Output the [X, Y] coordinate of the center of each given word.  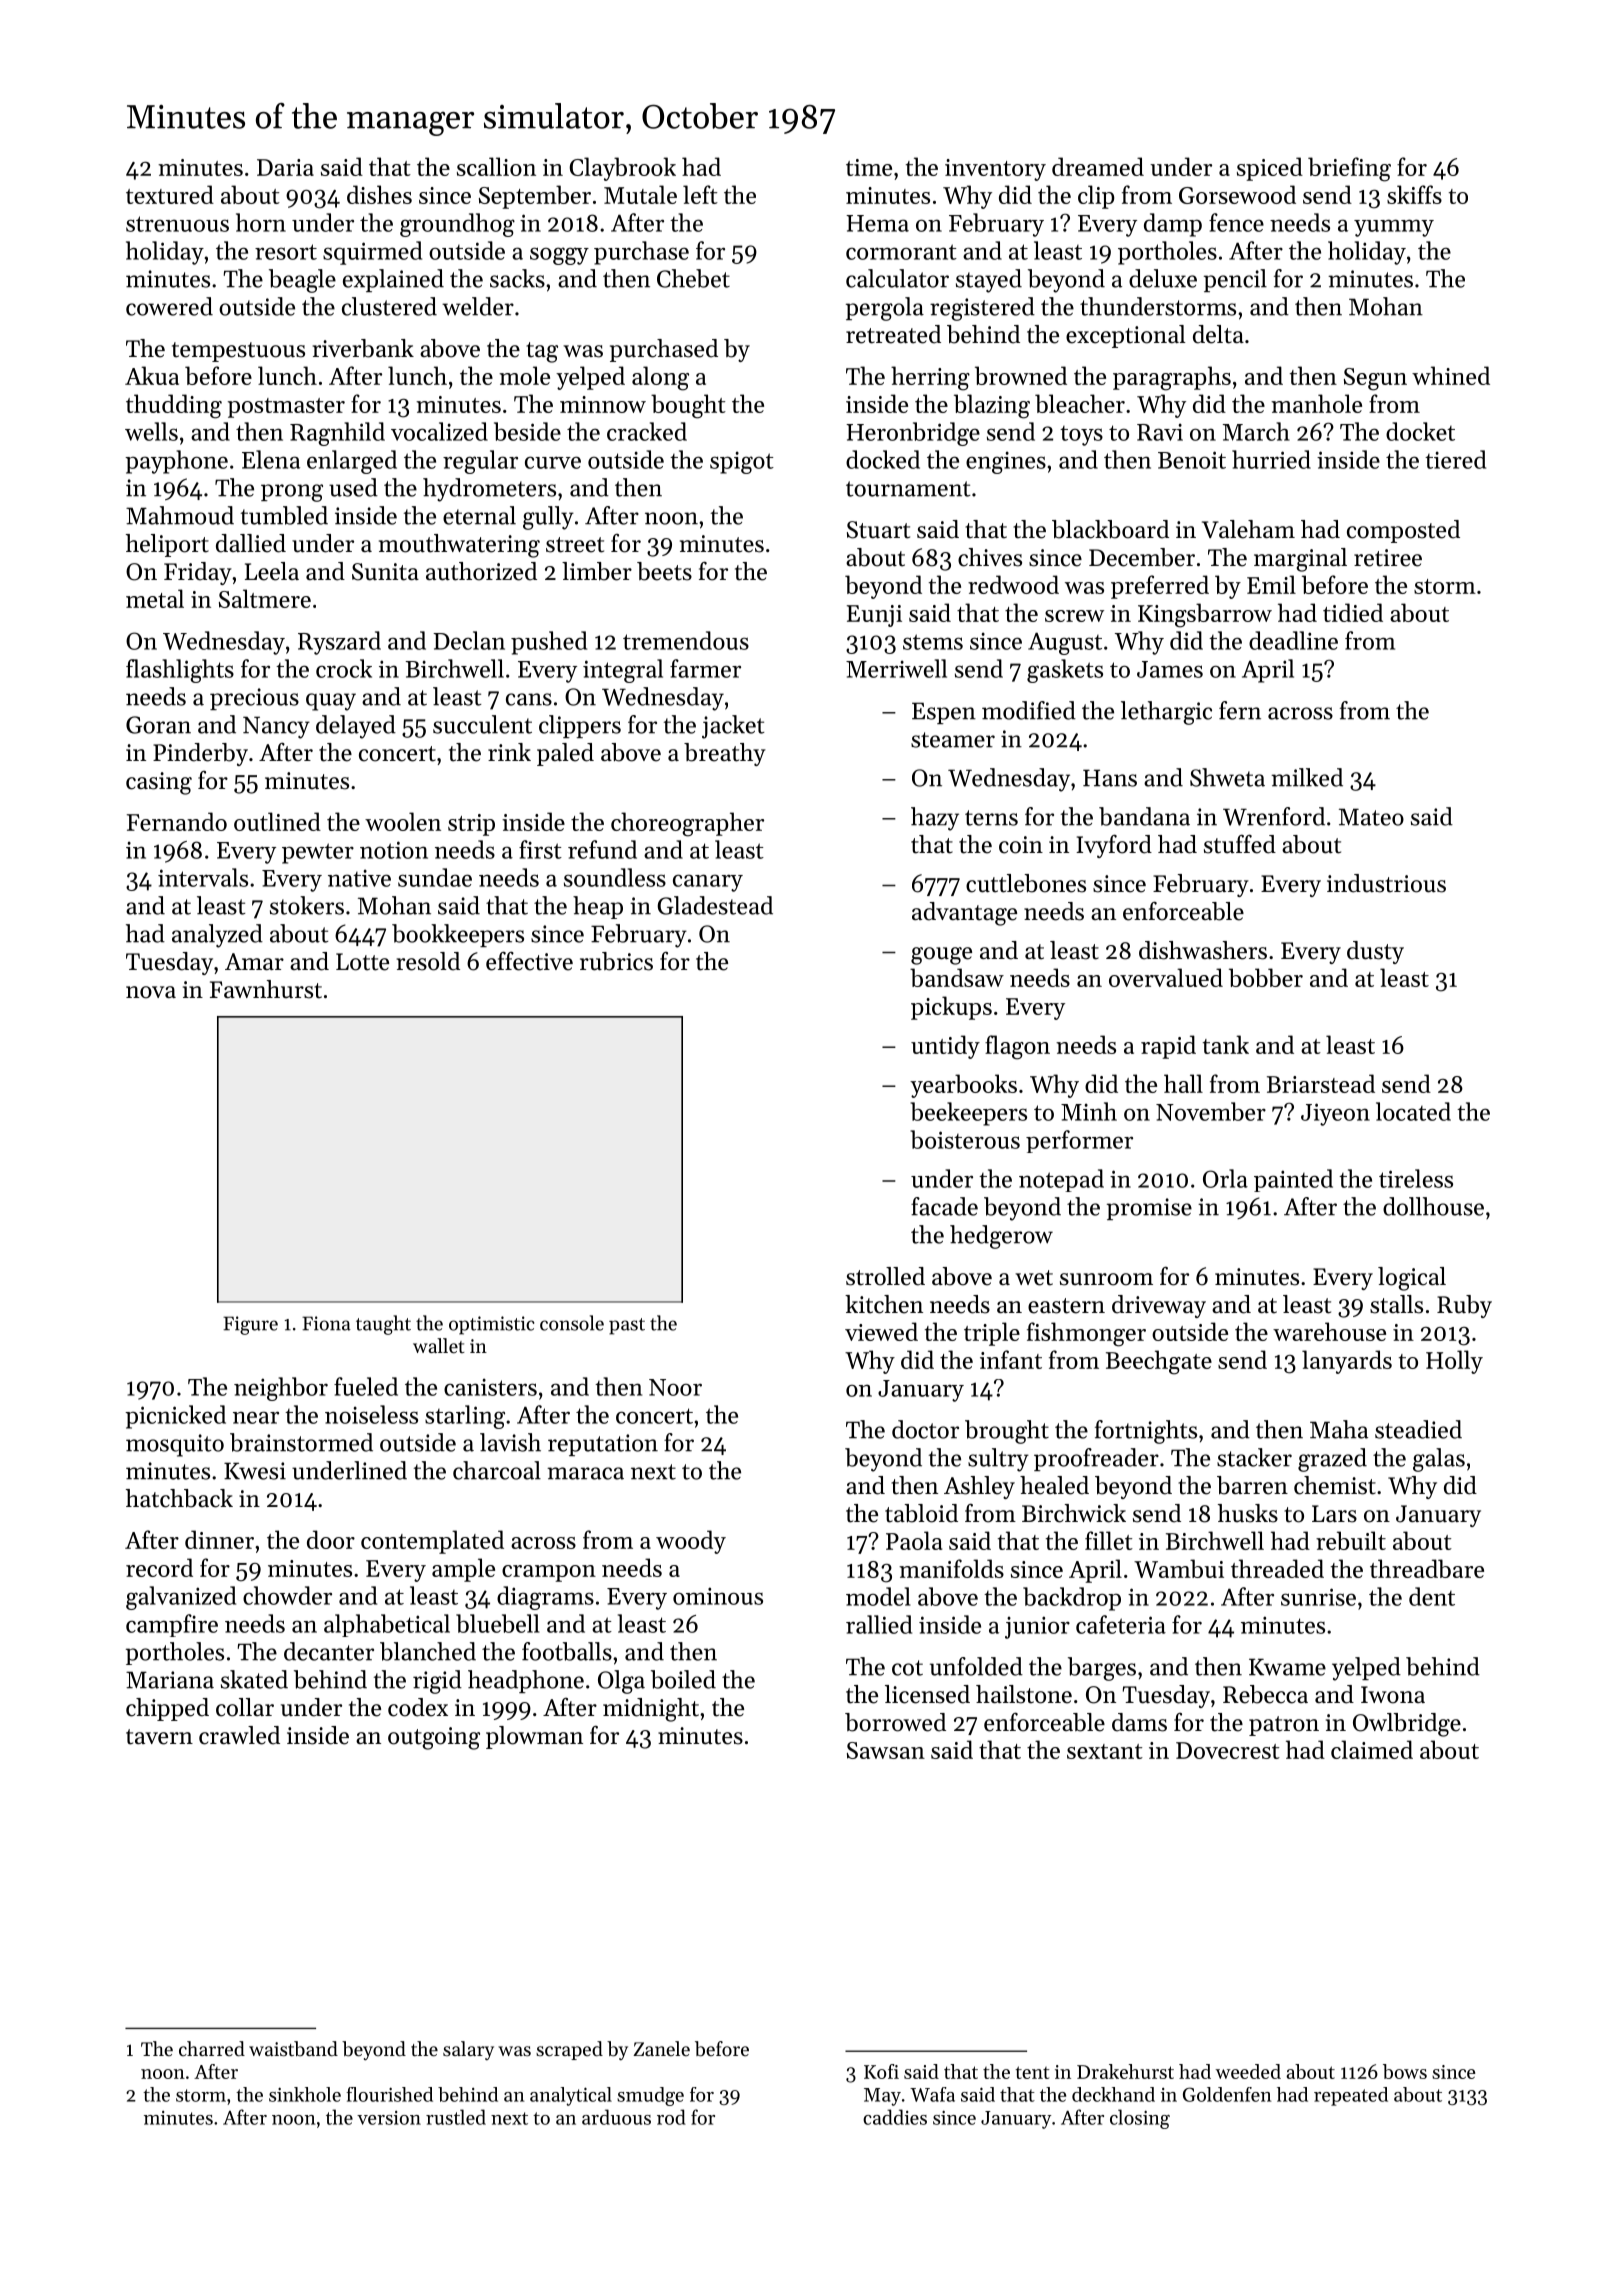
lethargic [1166, 713]
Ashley [979, 1487]
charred [212, 2048]
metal [155, 598]
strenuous [177, 224]
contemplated [432, 1542]
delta [1218, 334]
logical [1412, 1279]
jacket [733, 727]
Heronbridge [913, 434]
